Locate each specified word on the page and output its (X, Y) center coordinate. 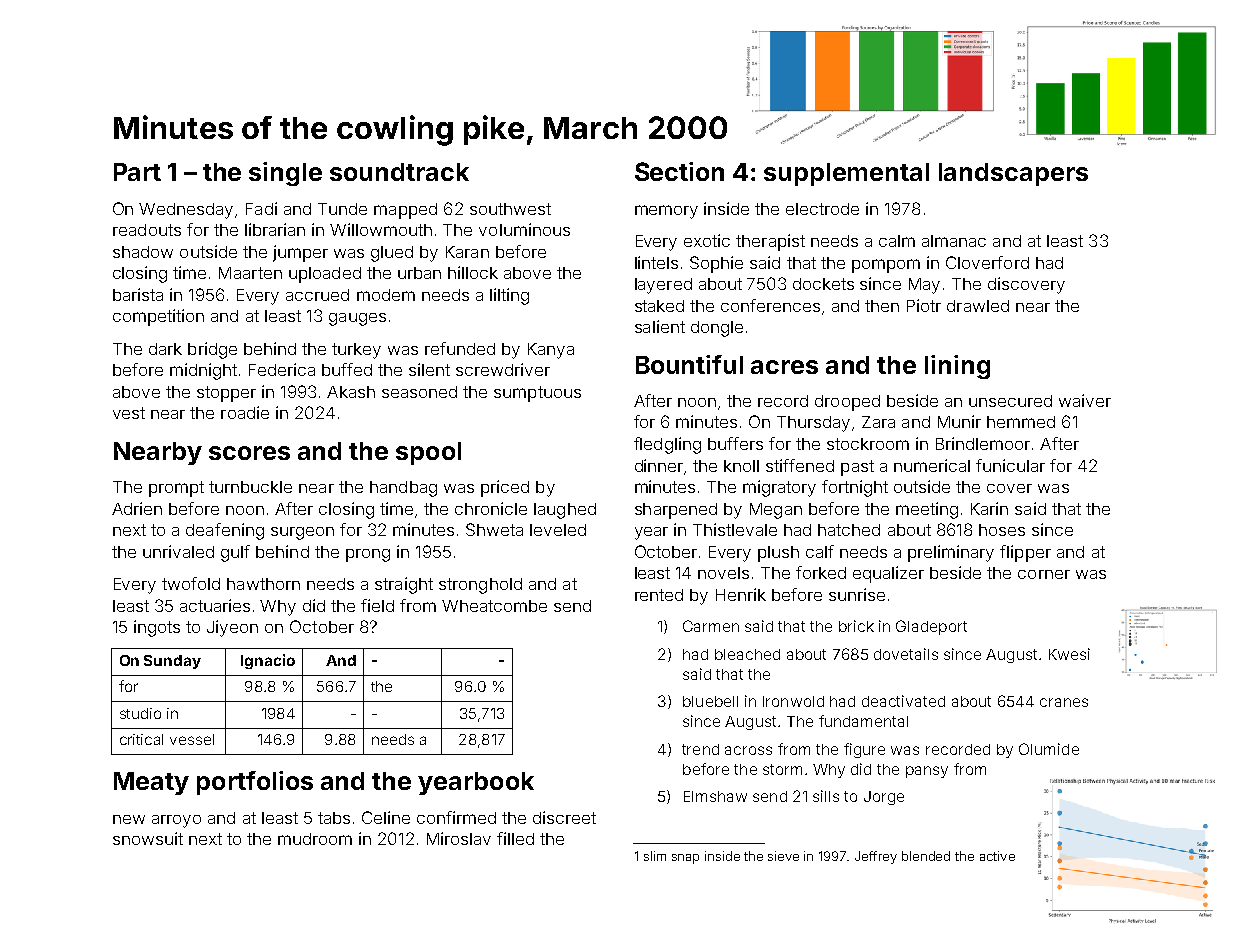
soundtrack (399, 172)
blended (926, 856)
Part (137, 172)
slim (655, 856)
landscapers (1013, 174)
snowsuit (148, 838)
